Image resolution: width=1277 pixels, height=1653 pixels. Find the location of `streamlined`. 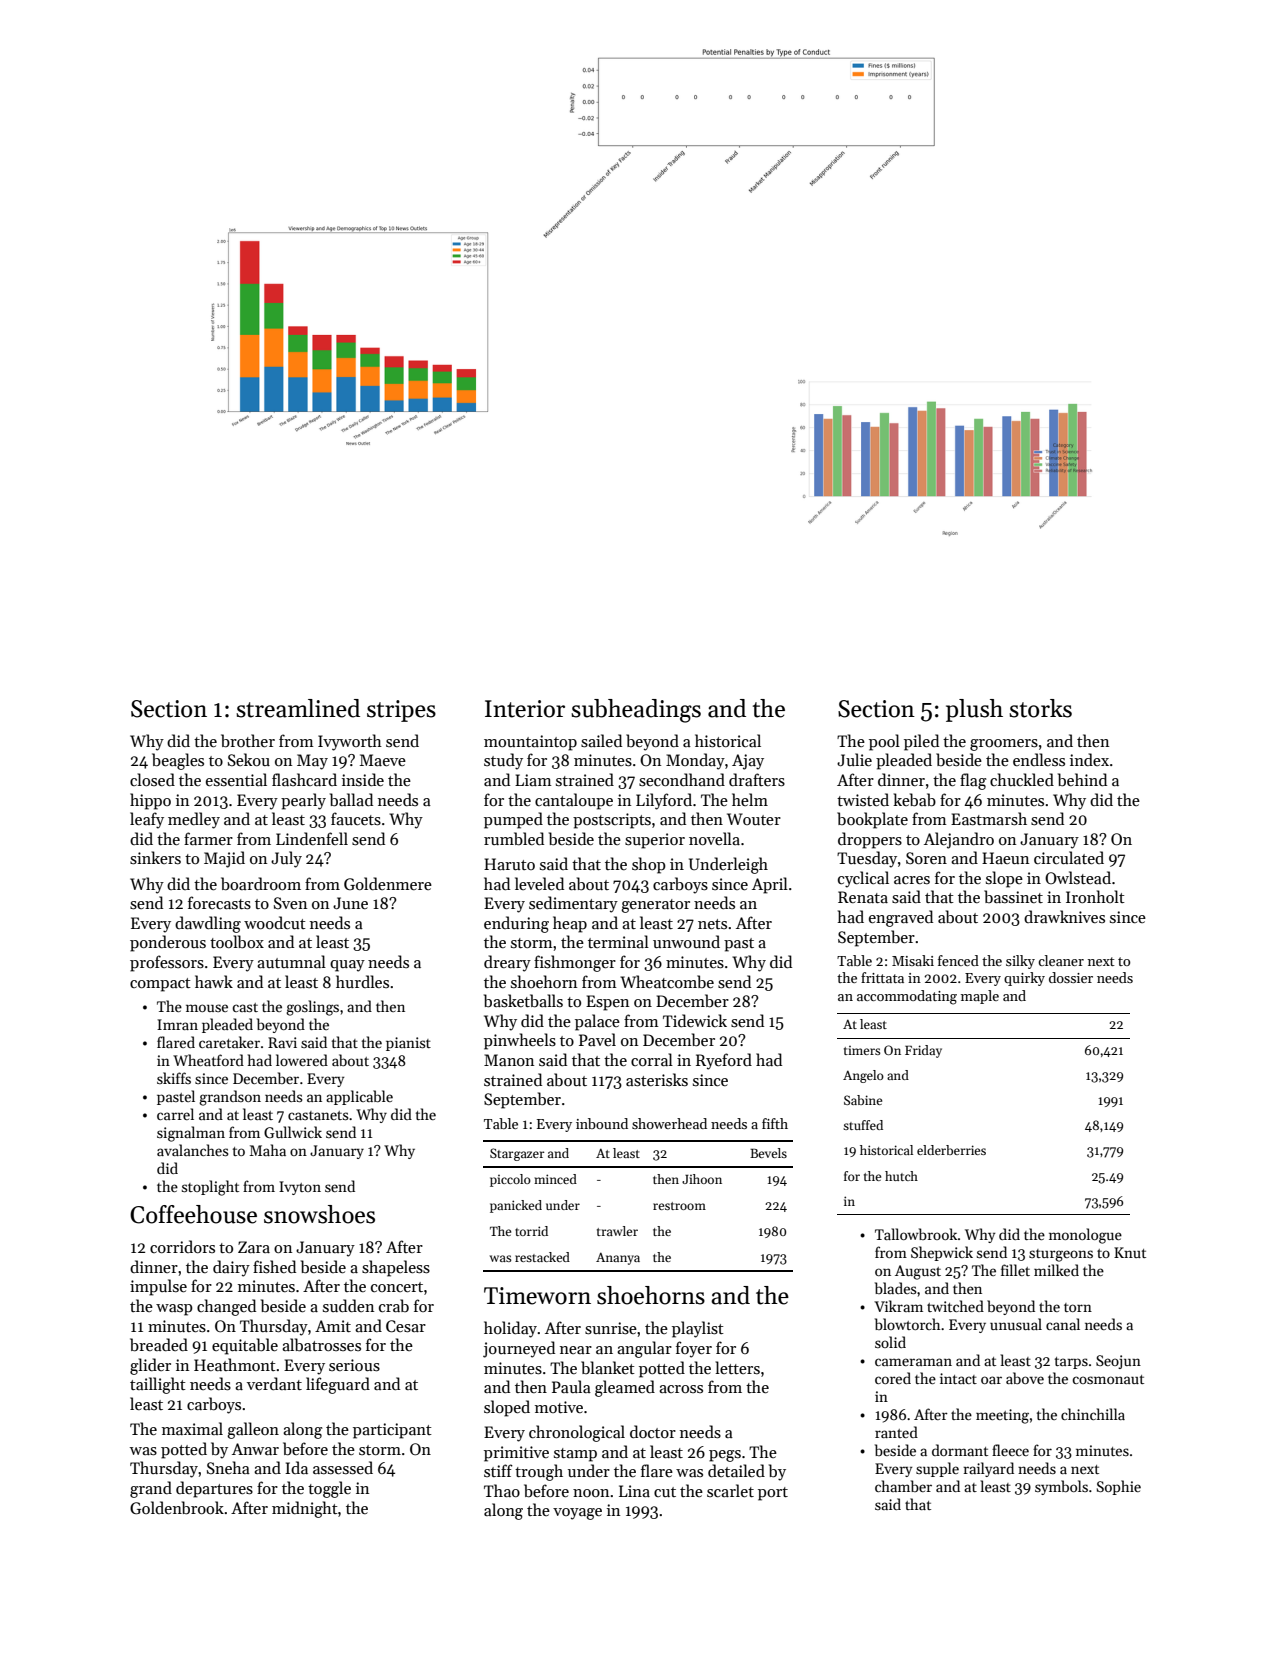

streamlined is located at coordinates (298, 708).
